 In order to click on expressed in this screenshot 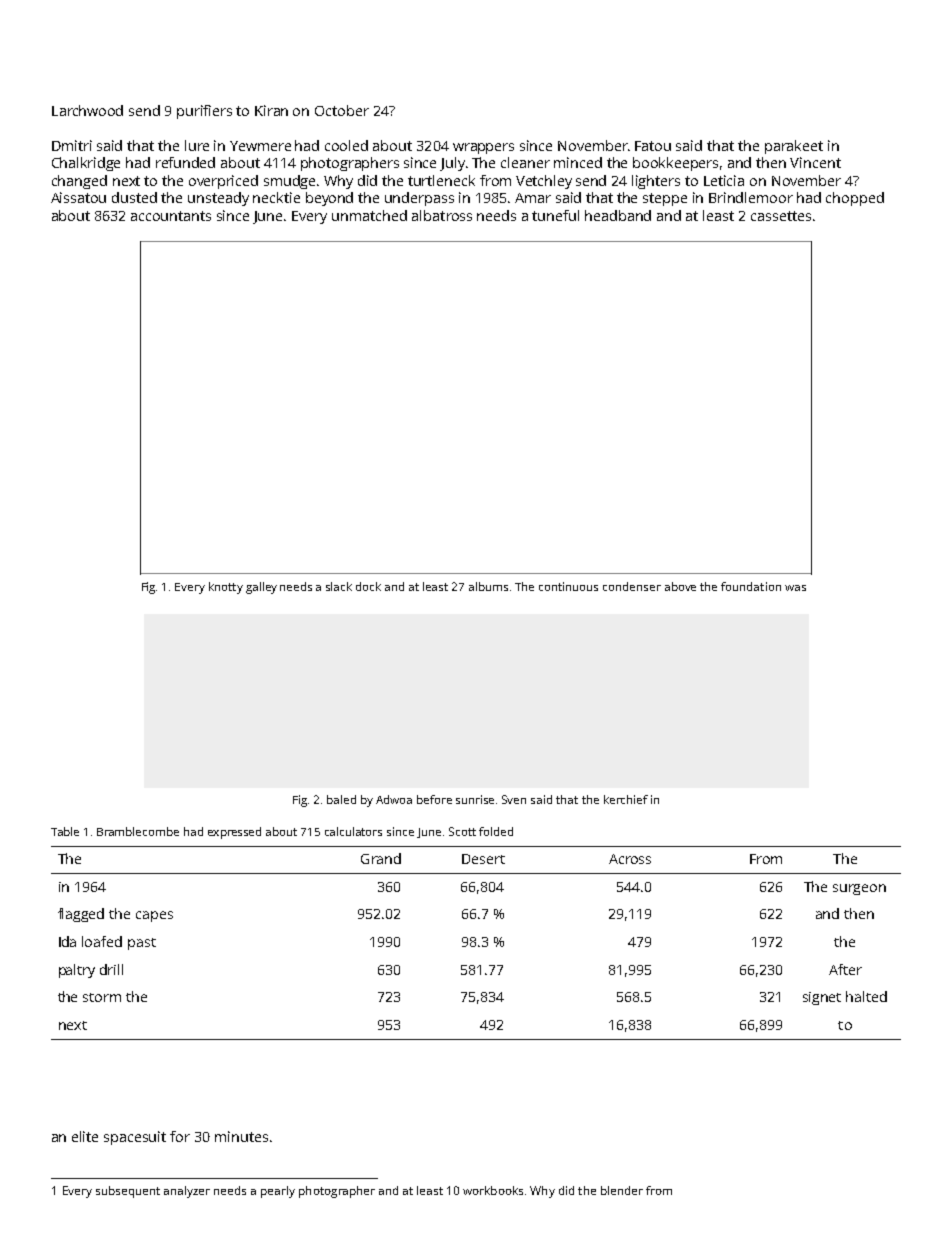, I will do `click(234, 833)`.
